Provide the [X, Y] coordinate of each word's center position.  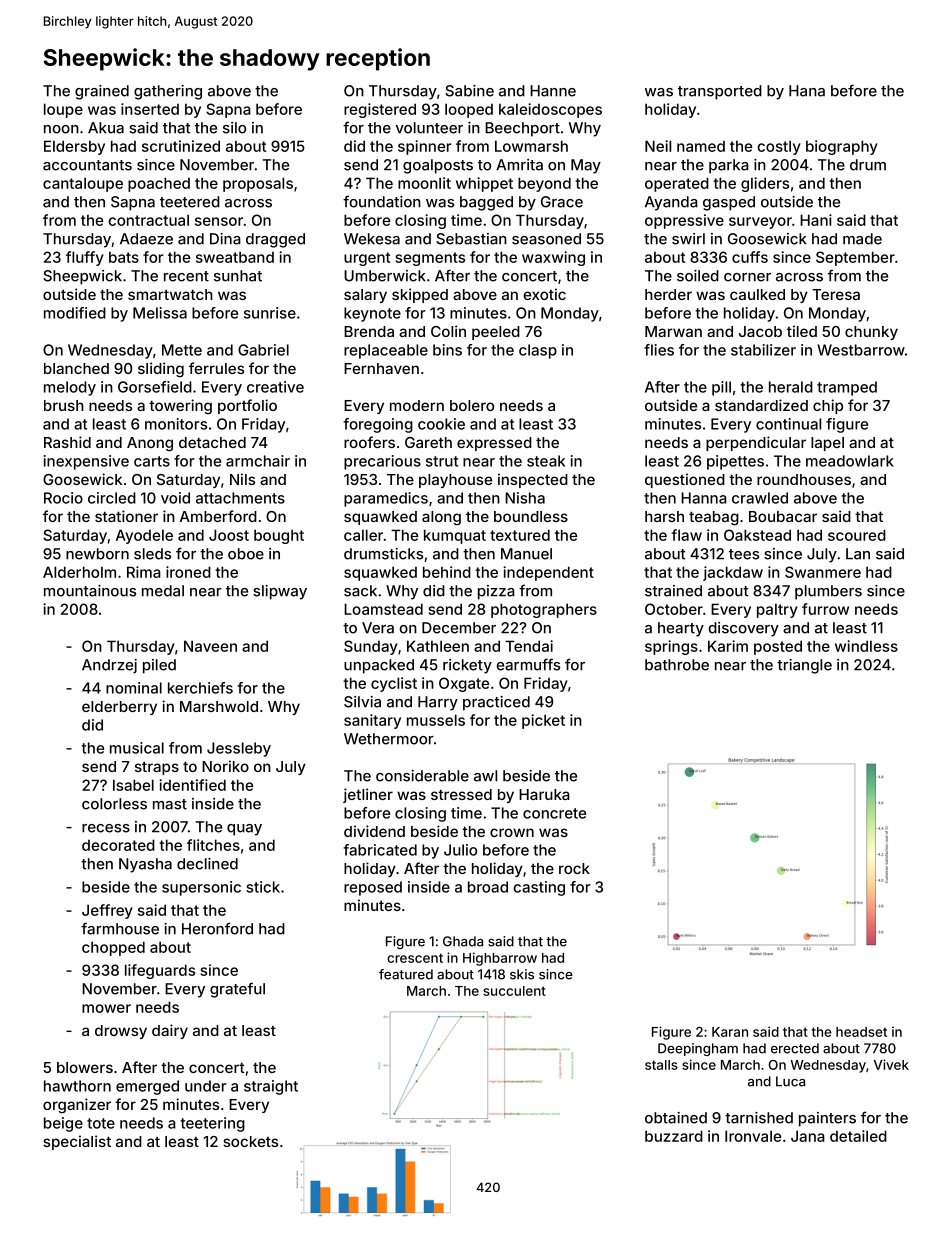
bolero [472, 405]
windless [866, 646]
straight [271, 1087]
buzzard [674, 1136]
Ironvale [753, 1136]
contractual [148, 220]
